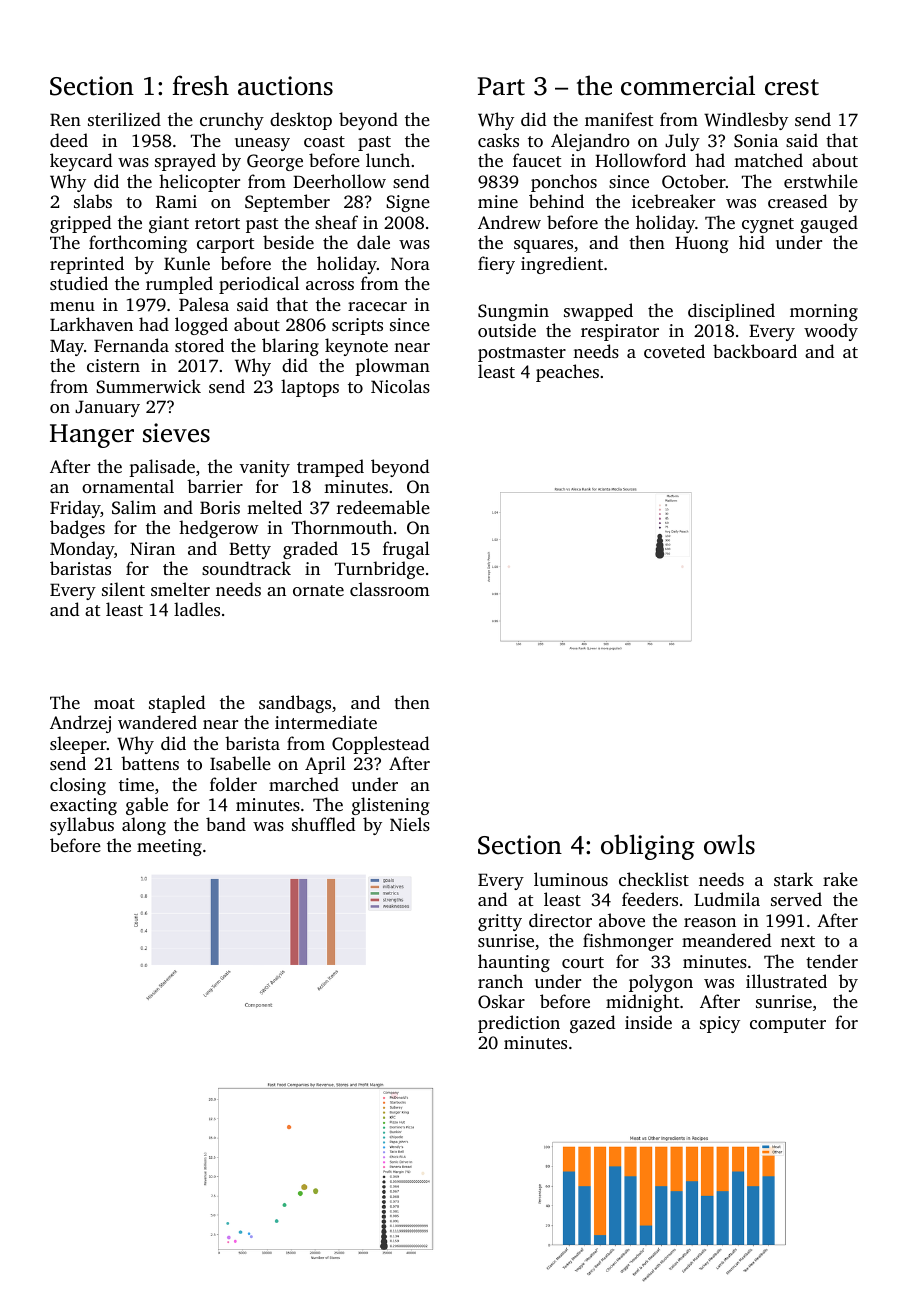  I want to click on luminous, so click(571, 879).
